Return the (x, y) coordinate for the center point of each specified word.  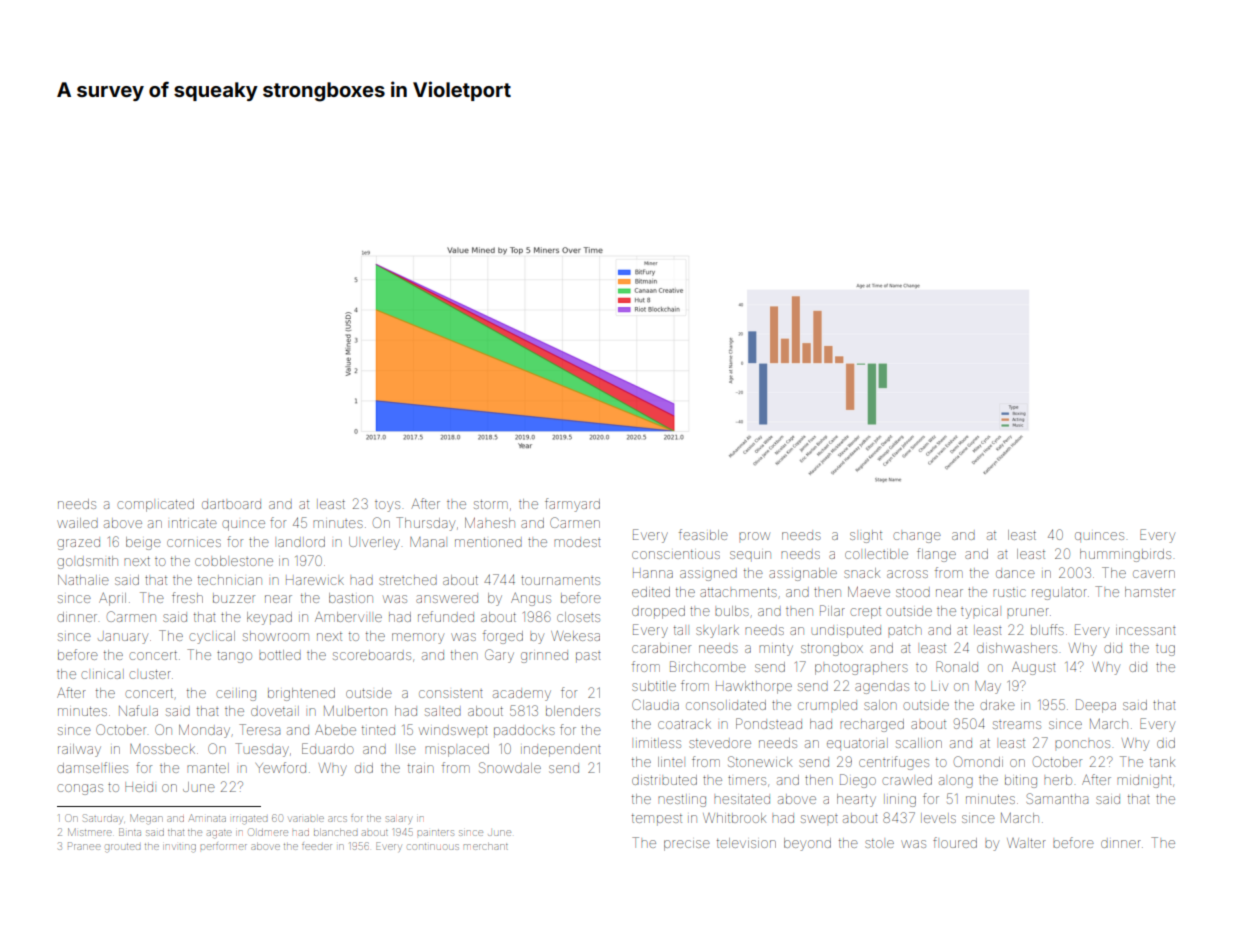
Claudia (655, 704)
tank (1162, 762)
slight (866, 536)
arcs (337, 819)
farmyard (572, 505)
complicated (155, 505)
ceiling (236, 694)
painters (435, 833)
